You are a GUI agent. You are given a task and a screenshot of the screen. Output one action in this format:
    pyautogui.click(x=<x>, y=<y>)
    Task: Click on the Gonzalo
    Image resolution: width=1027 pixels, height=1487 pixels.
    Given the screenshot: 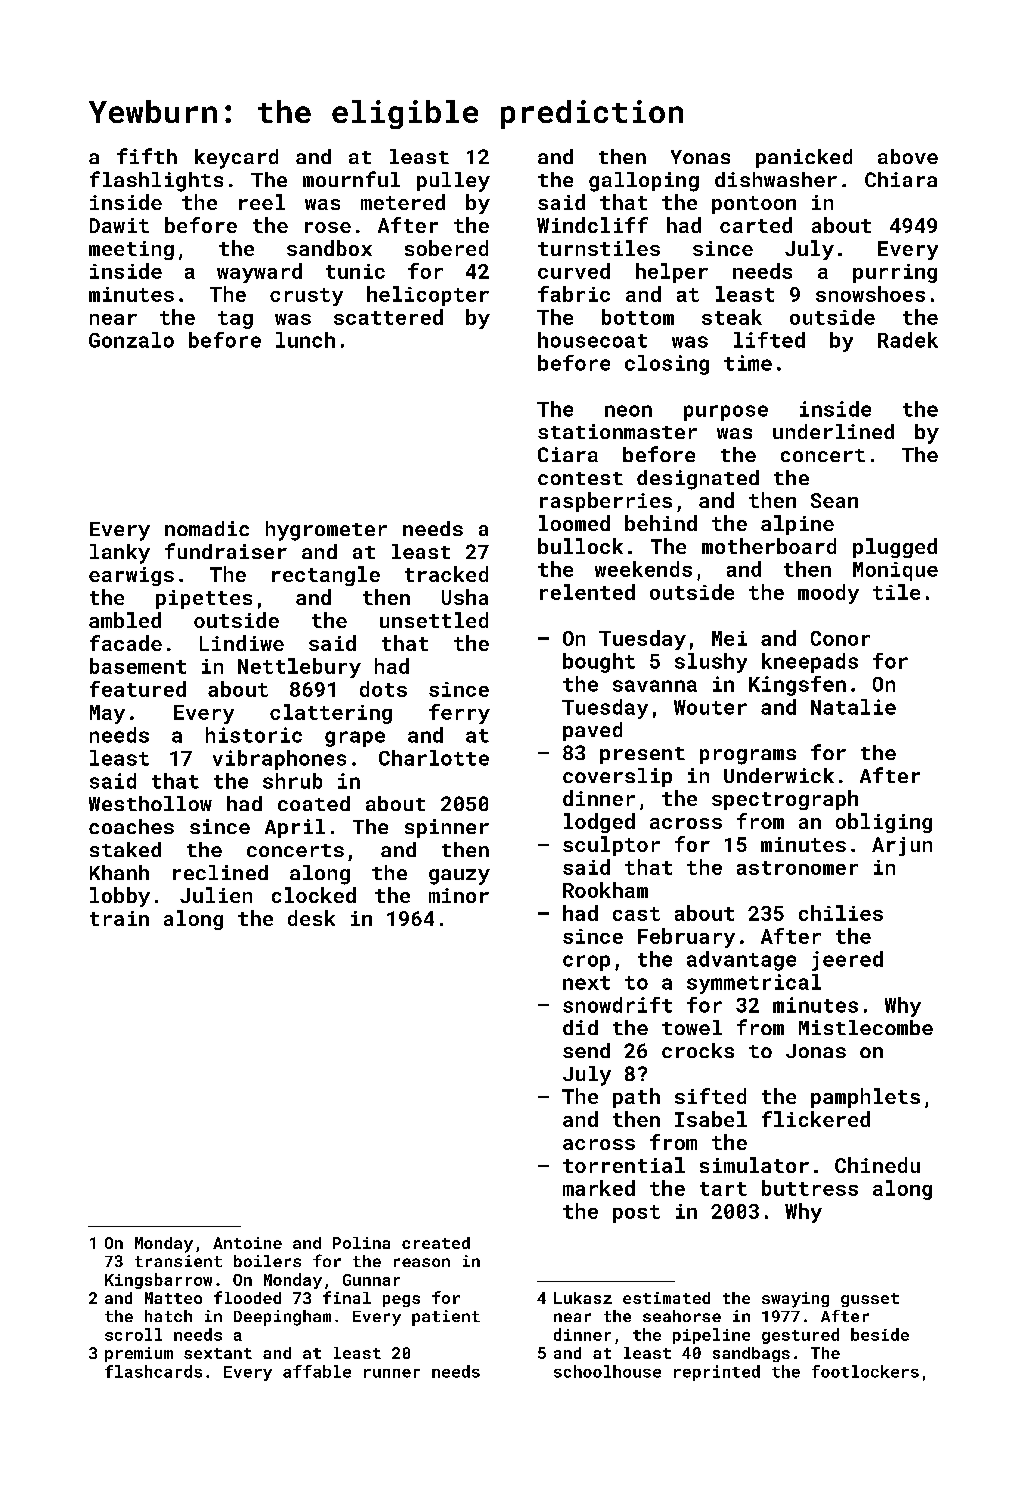 What is the action you would take?
    pyautogui.click(x=131, y=340)
